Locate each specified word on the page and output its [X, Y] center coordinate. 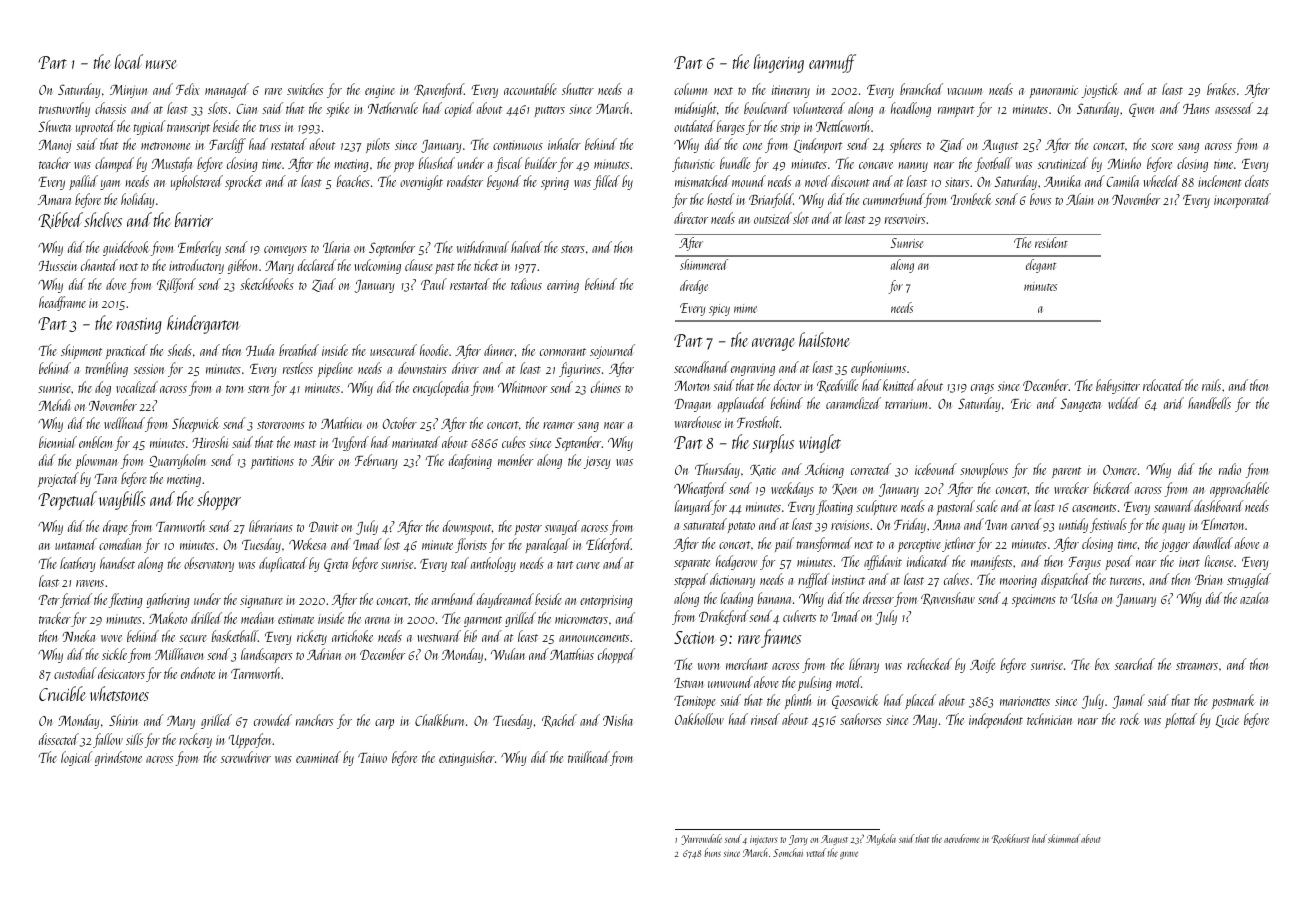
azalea [1254, 598]
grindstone [118, 758]
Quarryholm [177, 461]
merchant [747, 664]
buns [712, 852]
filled [606, 182]
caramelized [853, 403]
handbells [1209, 403]
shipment [81, 351]
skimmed [1064, 838]
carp [384, 724]
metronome [165, 146]
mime [745, 308]
